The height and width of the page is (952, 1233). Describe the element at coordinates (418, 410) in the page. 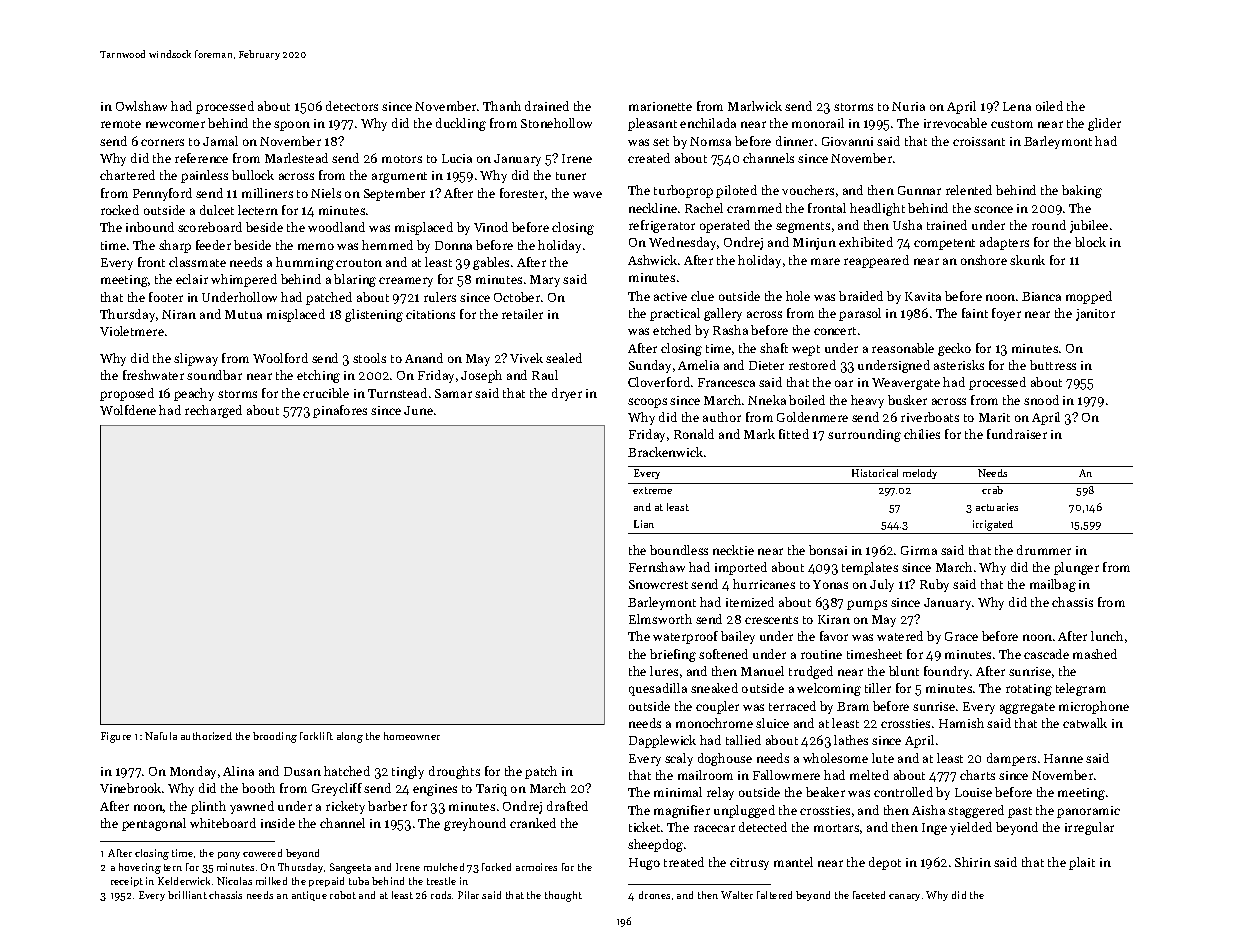

I see `June` at that location.
